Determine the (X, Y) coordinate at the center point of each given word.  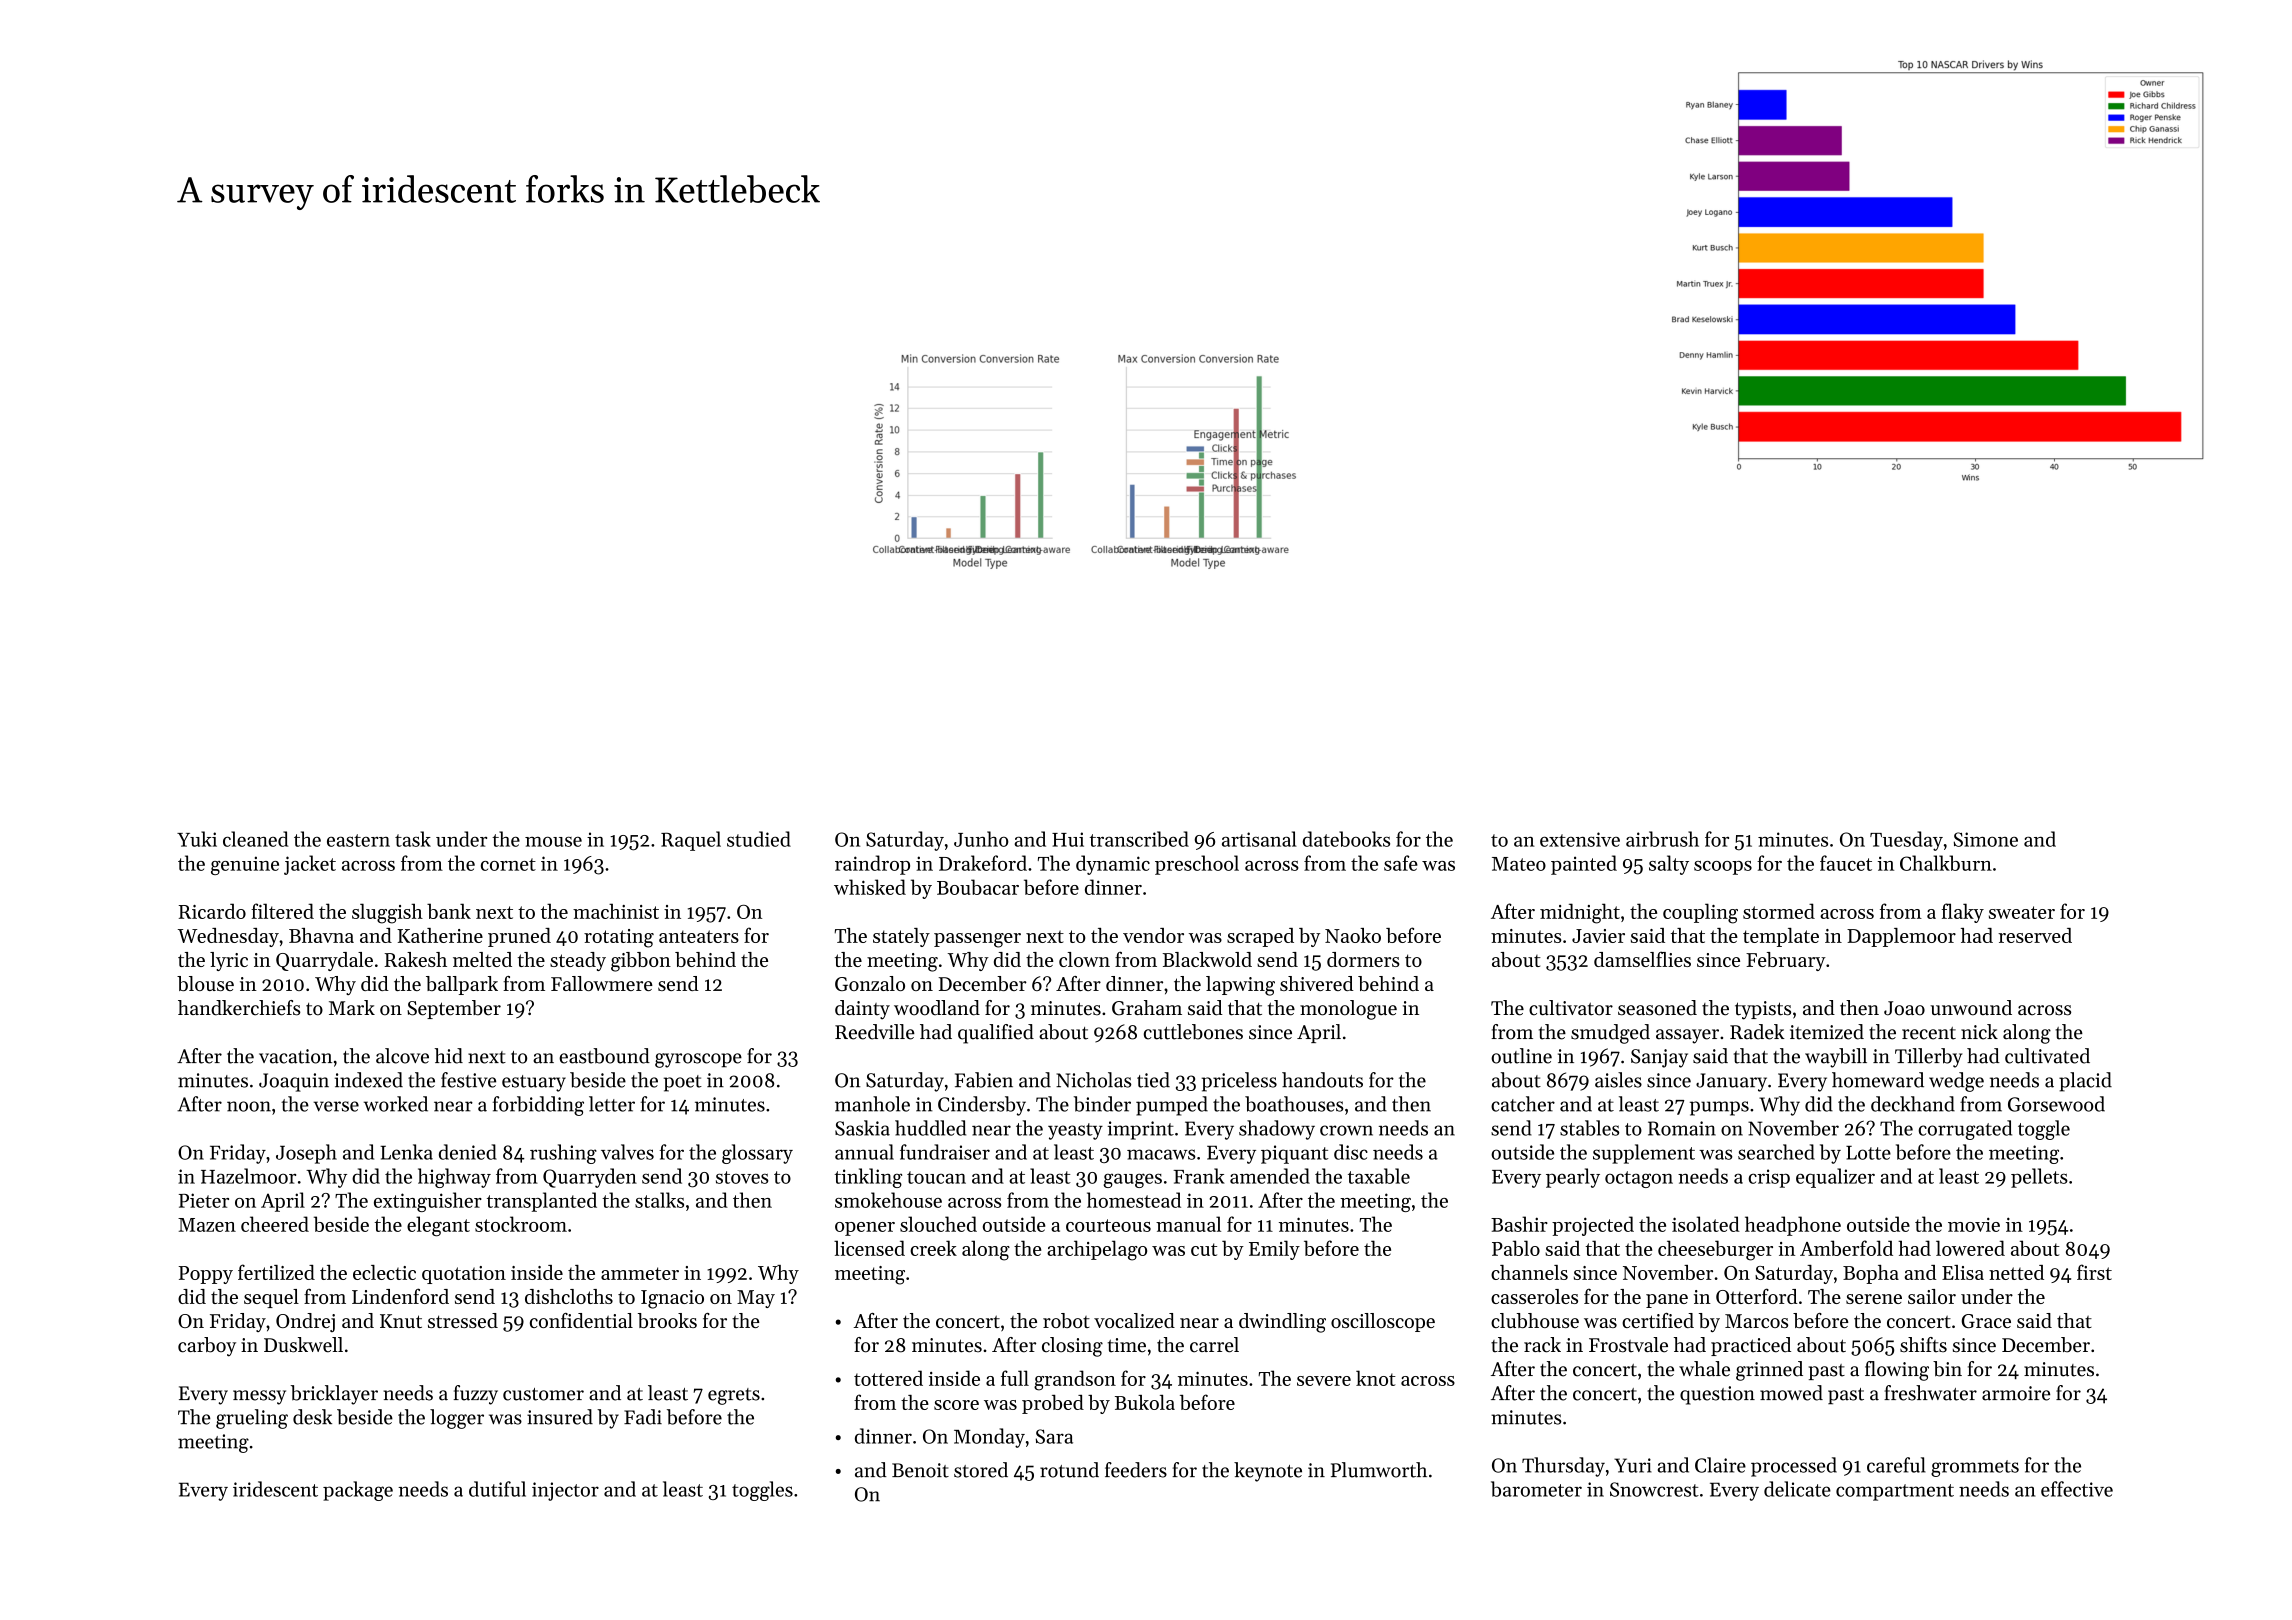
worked (396, 1104)
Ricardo (212, 911)
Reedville (875, 1032)
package (358, 1491)
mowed (1791, 1393)
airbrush (1662, 839)
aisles (1618, 1080)
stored (981, 1470)
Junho (981, 839)
